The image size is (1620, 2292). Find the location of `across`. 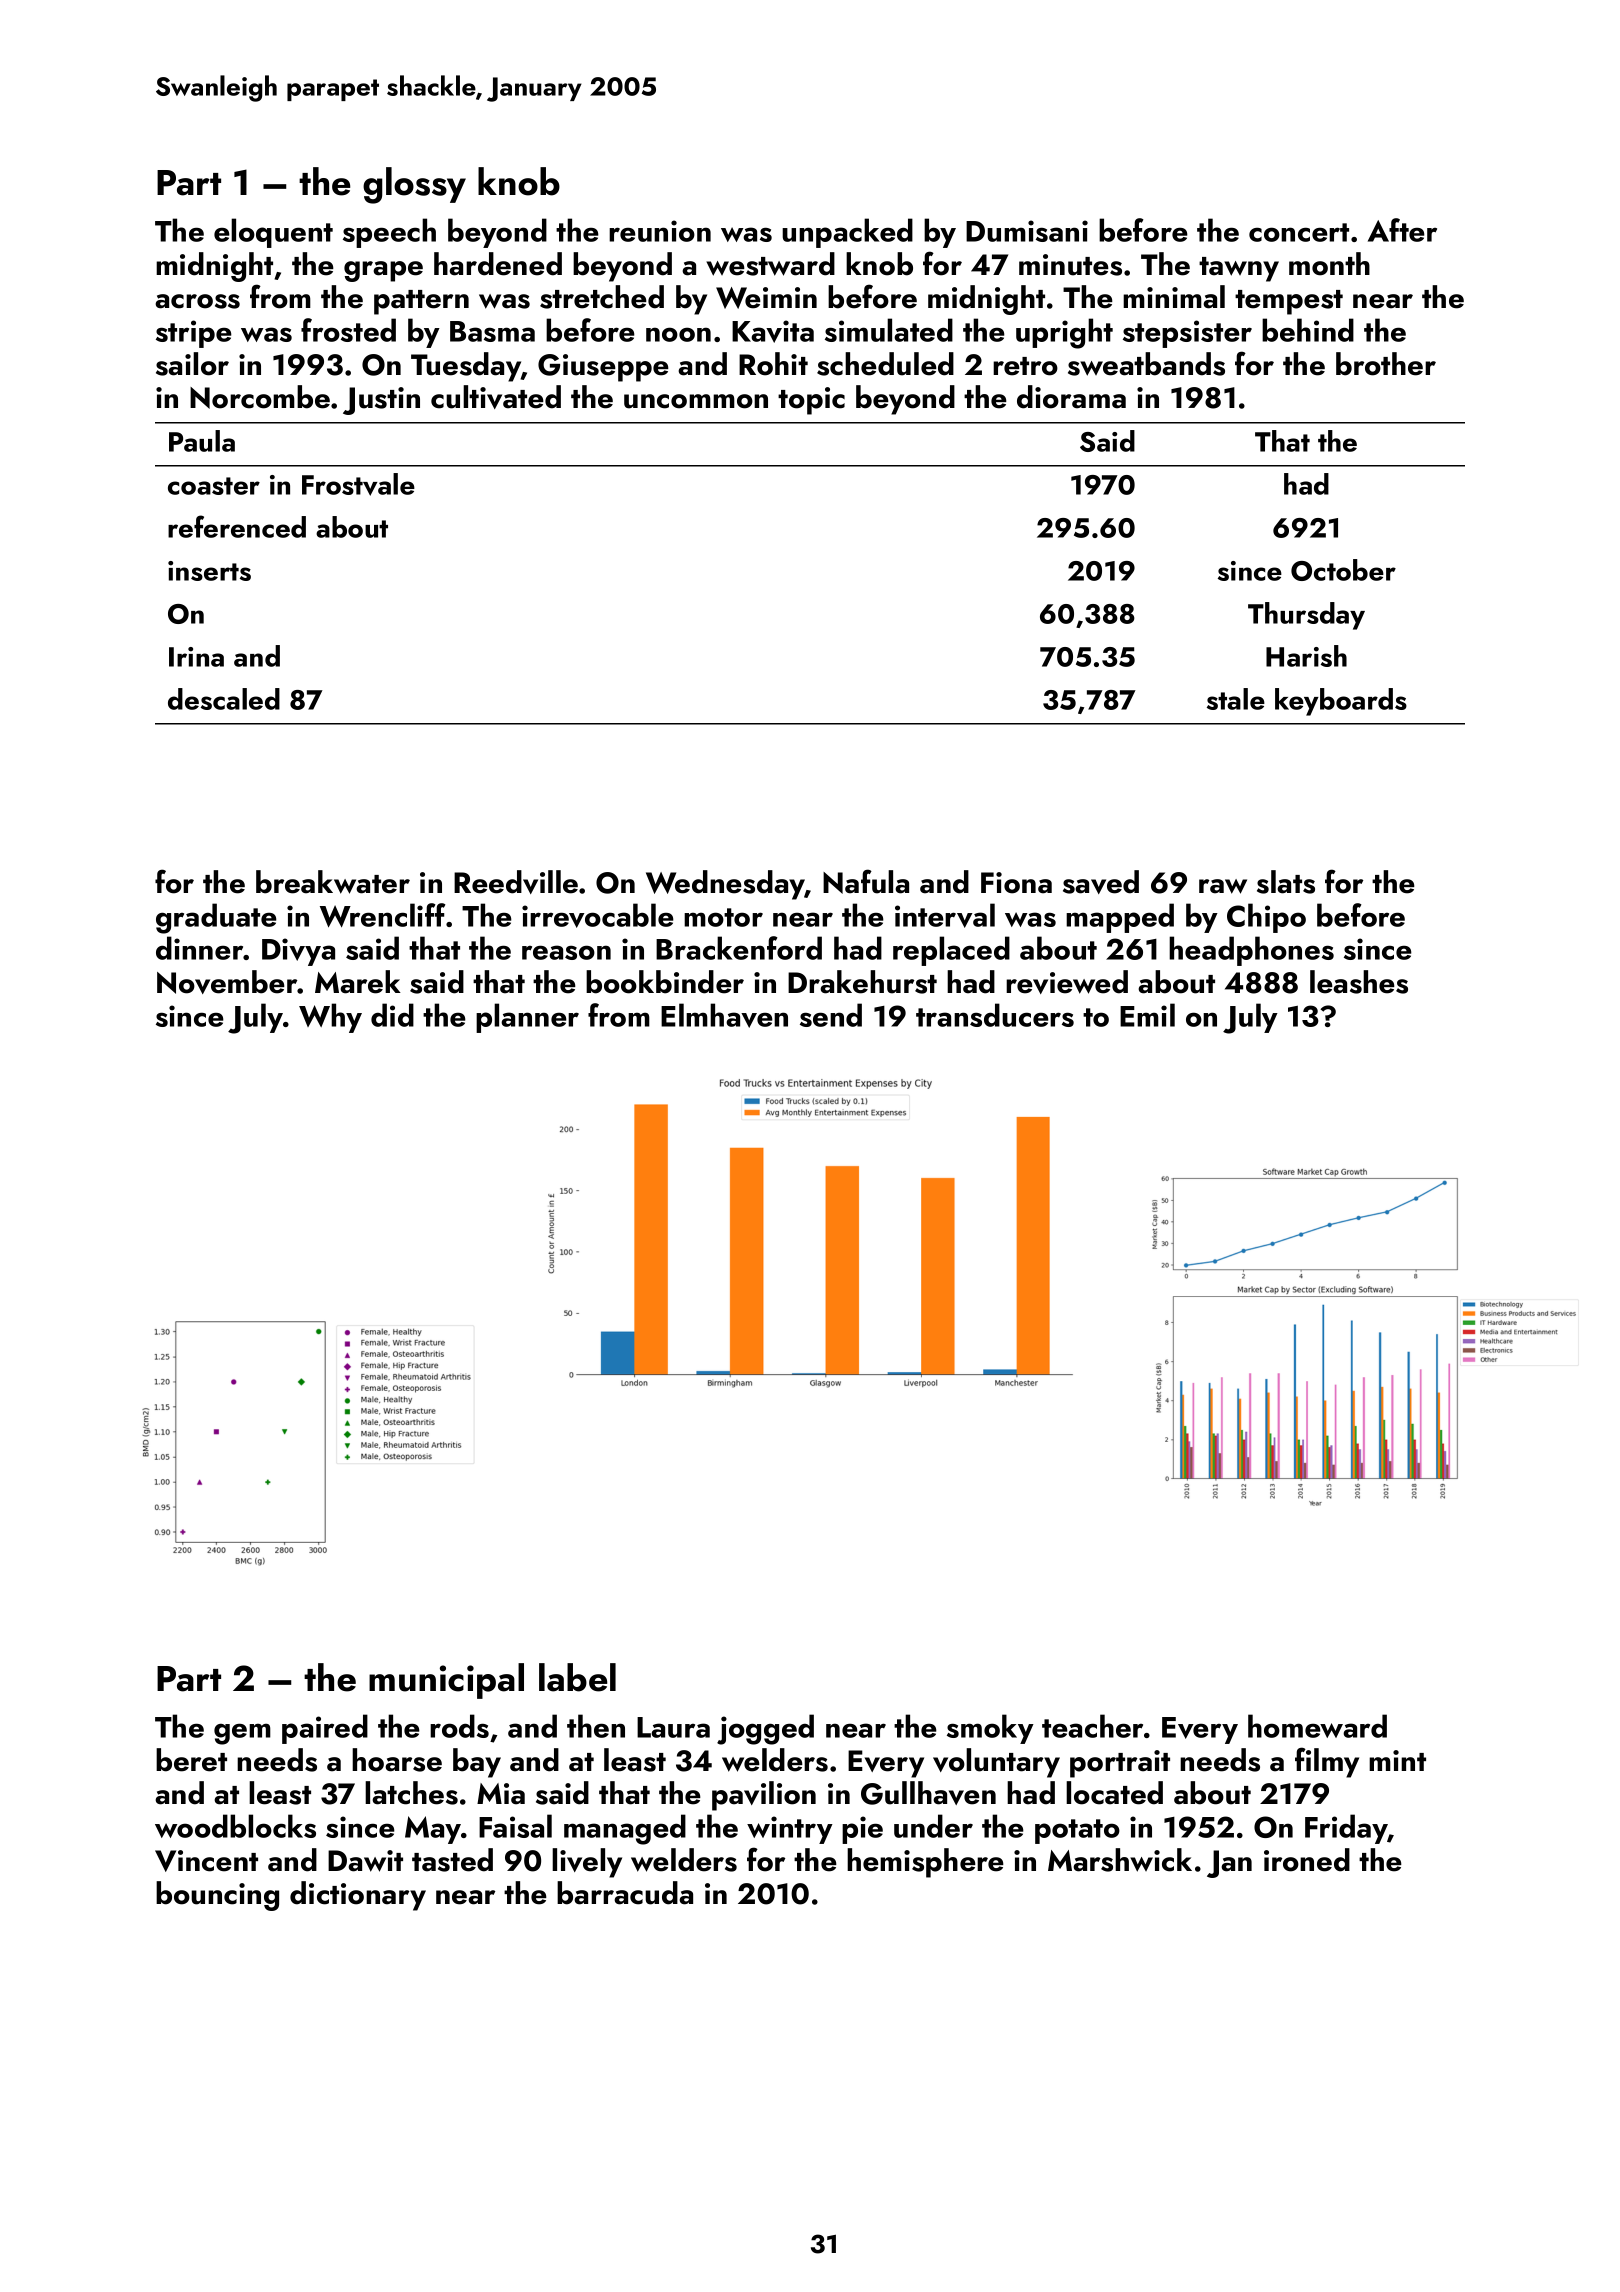

across is located at coordinates (197, 301).
